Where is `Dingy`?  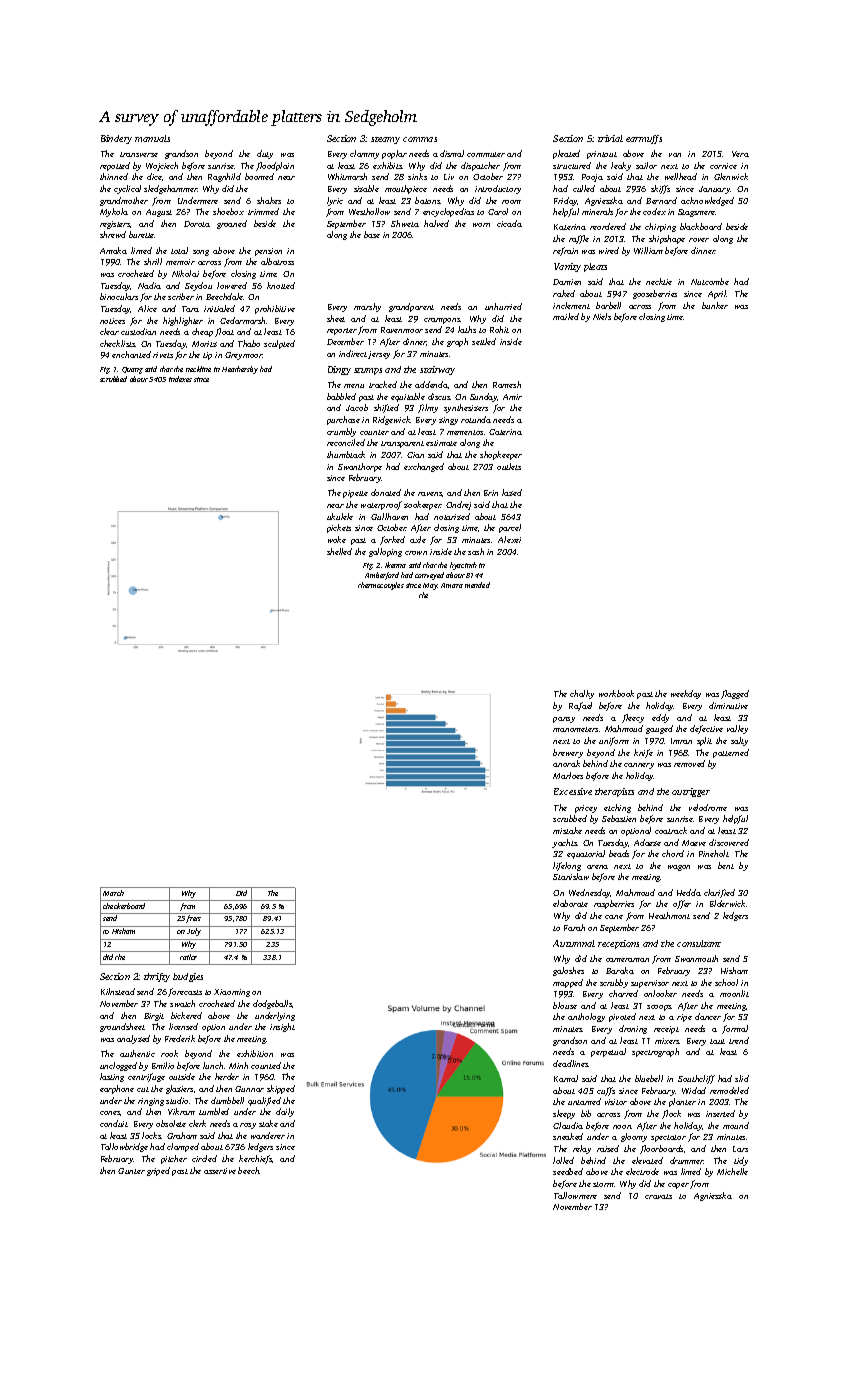 Dingy is located at coordinates (339, 370).
